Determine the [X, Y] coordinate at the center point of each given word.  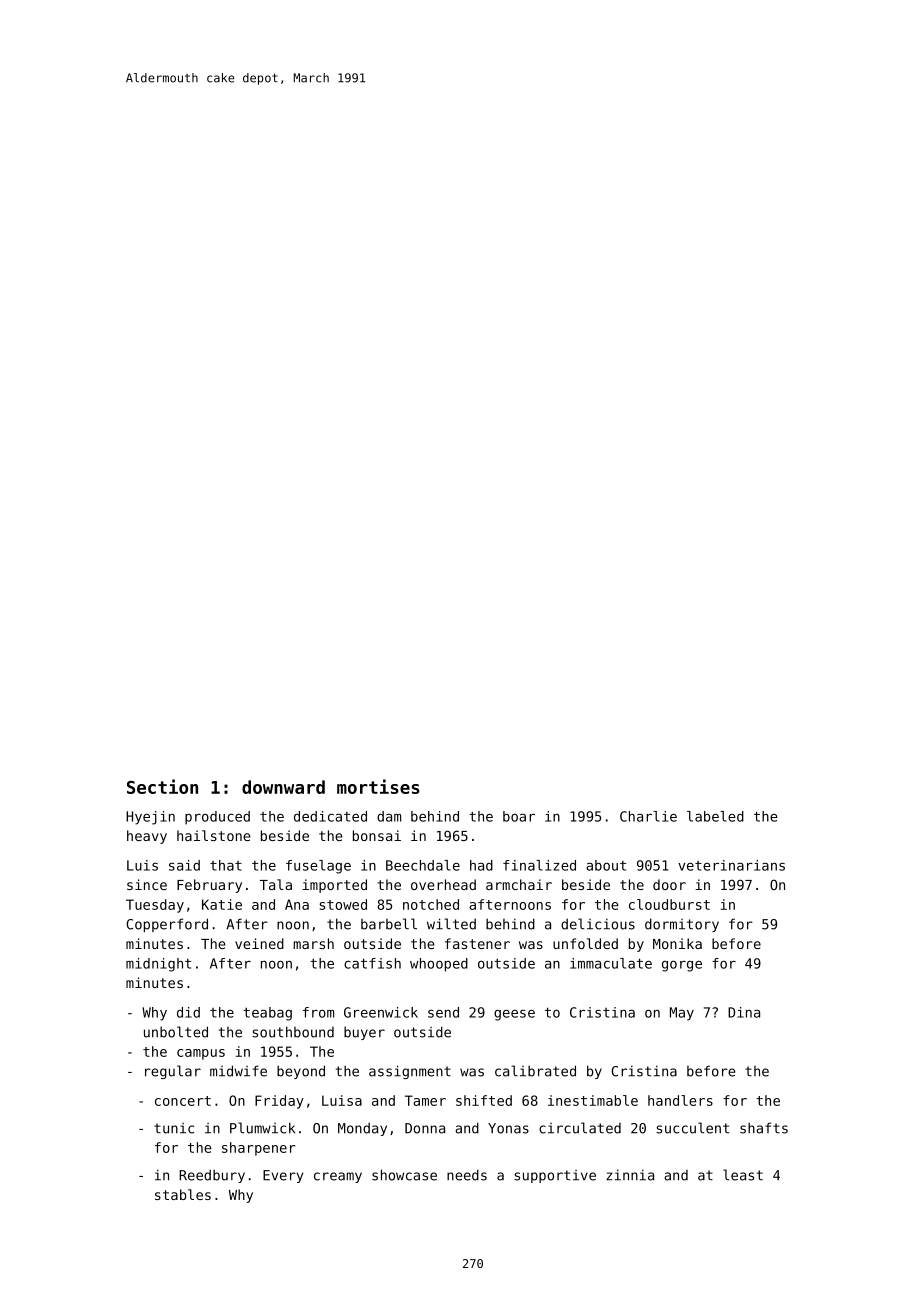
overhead [443, 884]
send [443, 1012]
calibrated [535, 1071]
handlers [680, 1100]
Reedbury [212, 1176]
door [669, 884]
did [188, 1012]
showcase [404, 1175]
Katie [222, 904]
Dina [744, 1012]
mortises [378, 786]
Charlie [648, 816]
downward [283, 787]
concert [183, 1101]
